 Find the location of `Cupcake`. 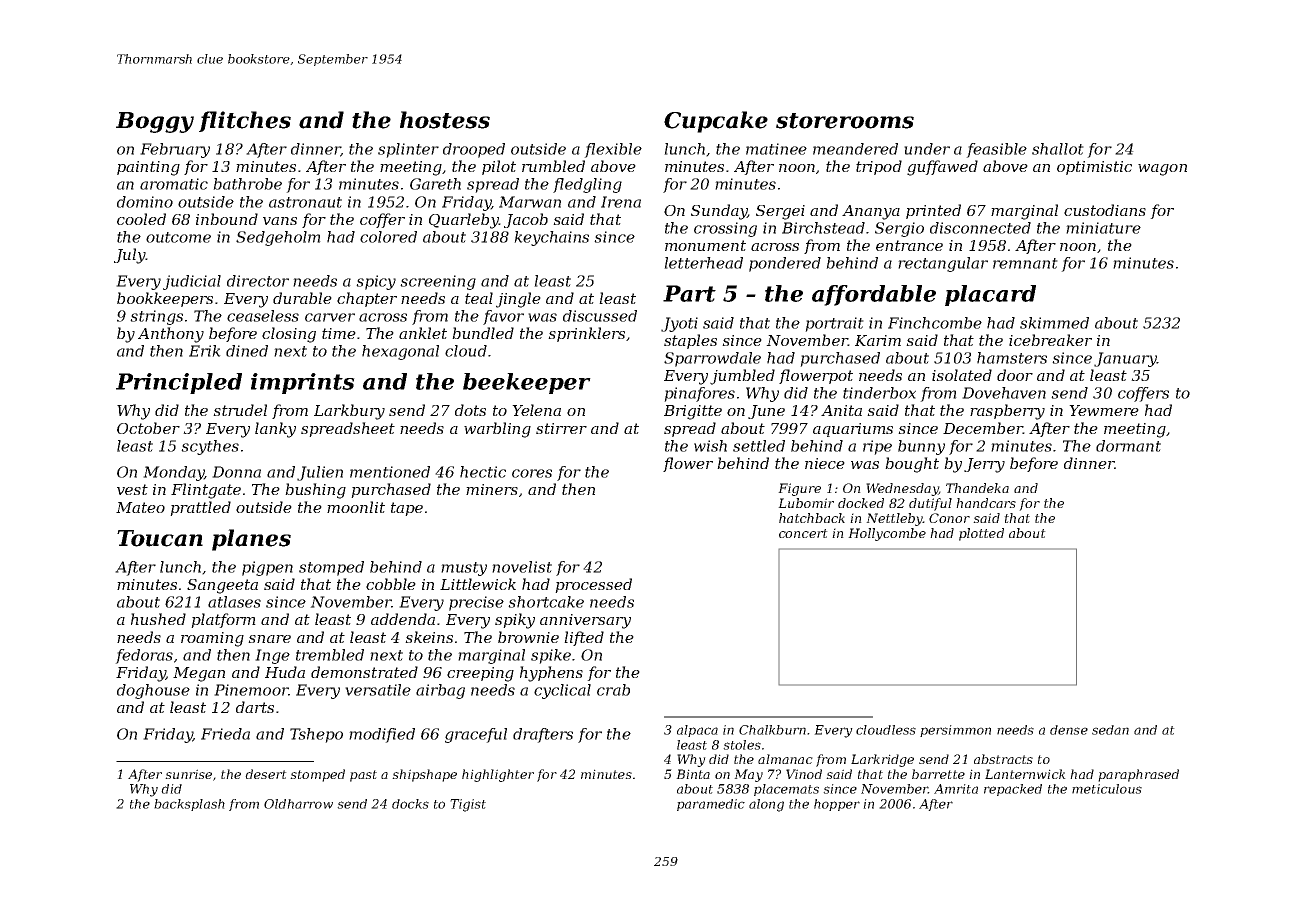

Cupcake is located at coordinates (716, 122).
